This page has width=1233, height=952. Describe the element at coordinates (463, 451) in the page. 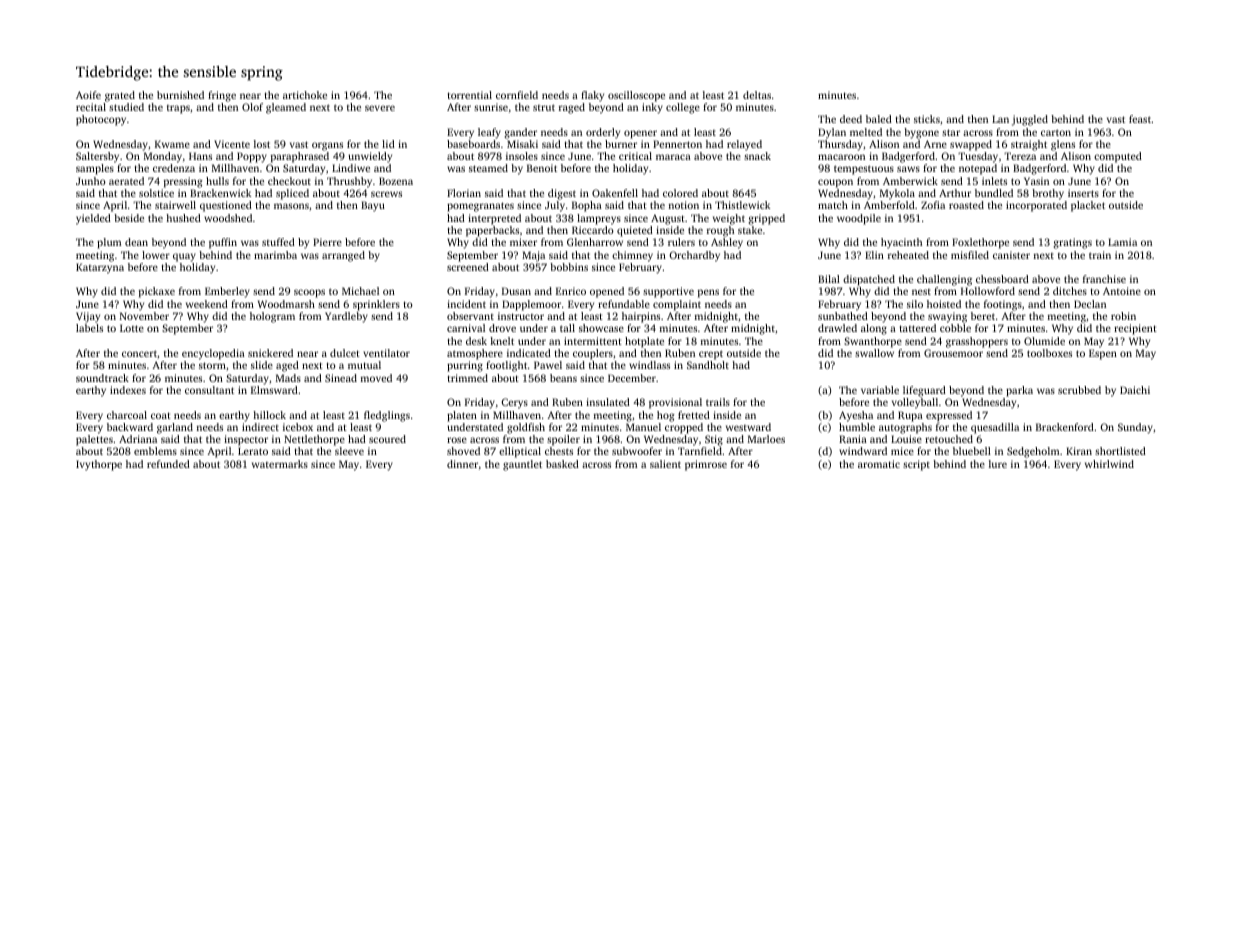

I see `shoved` at that location.
